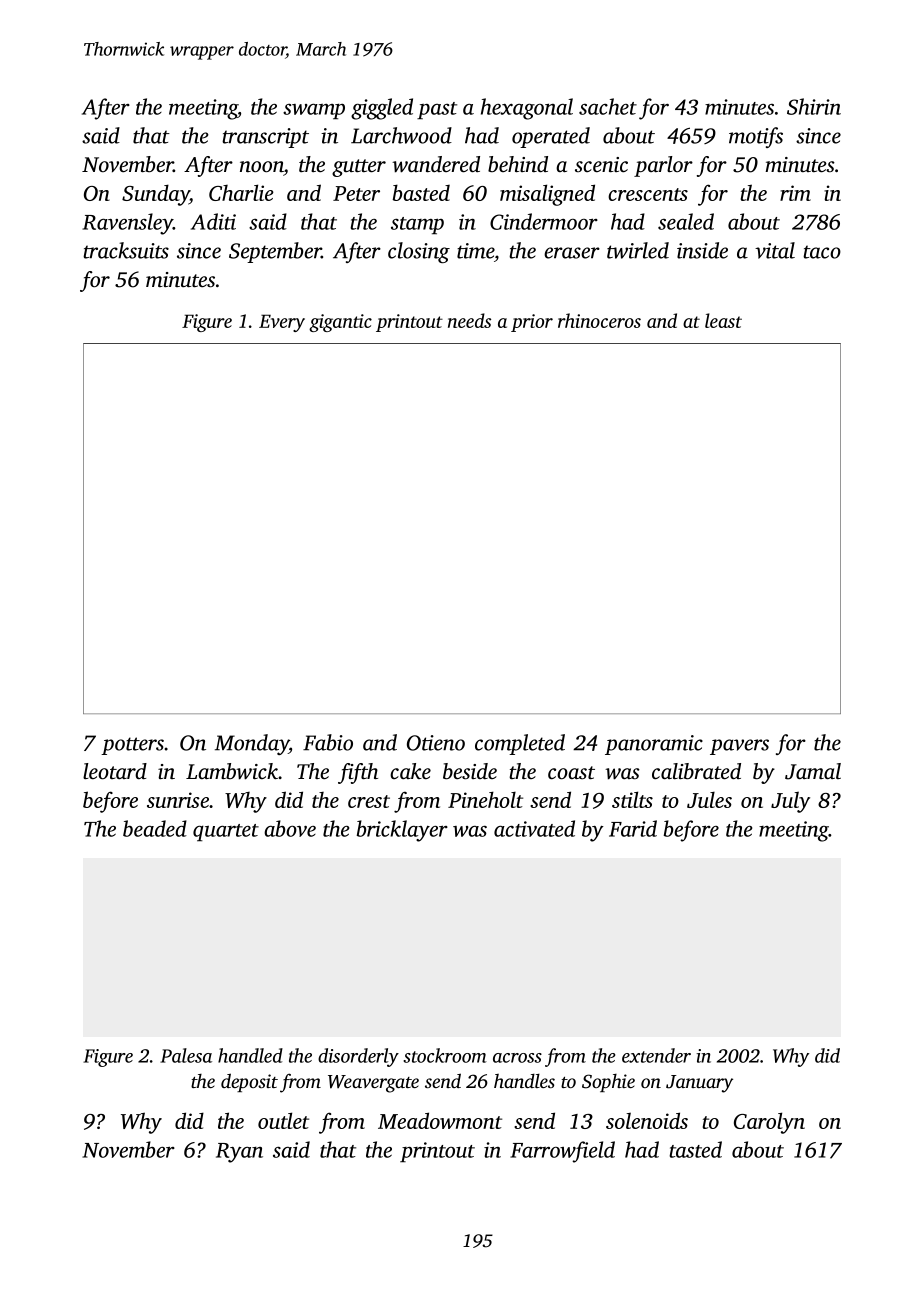 The image size is (924, 1314). I want to click on Jamal, so click(813, 771).
